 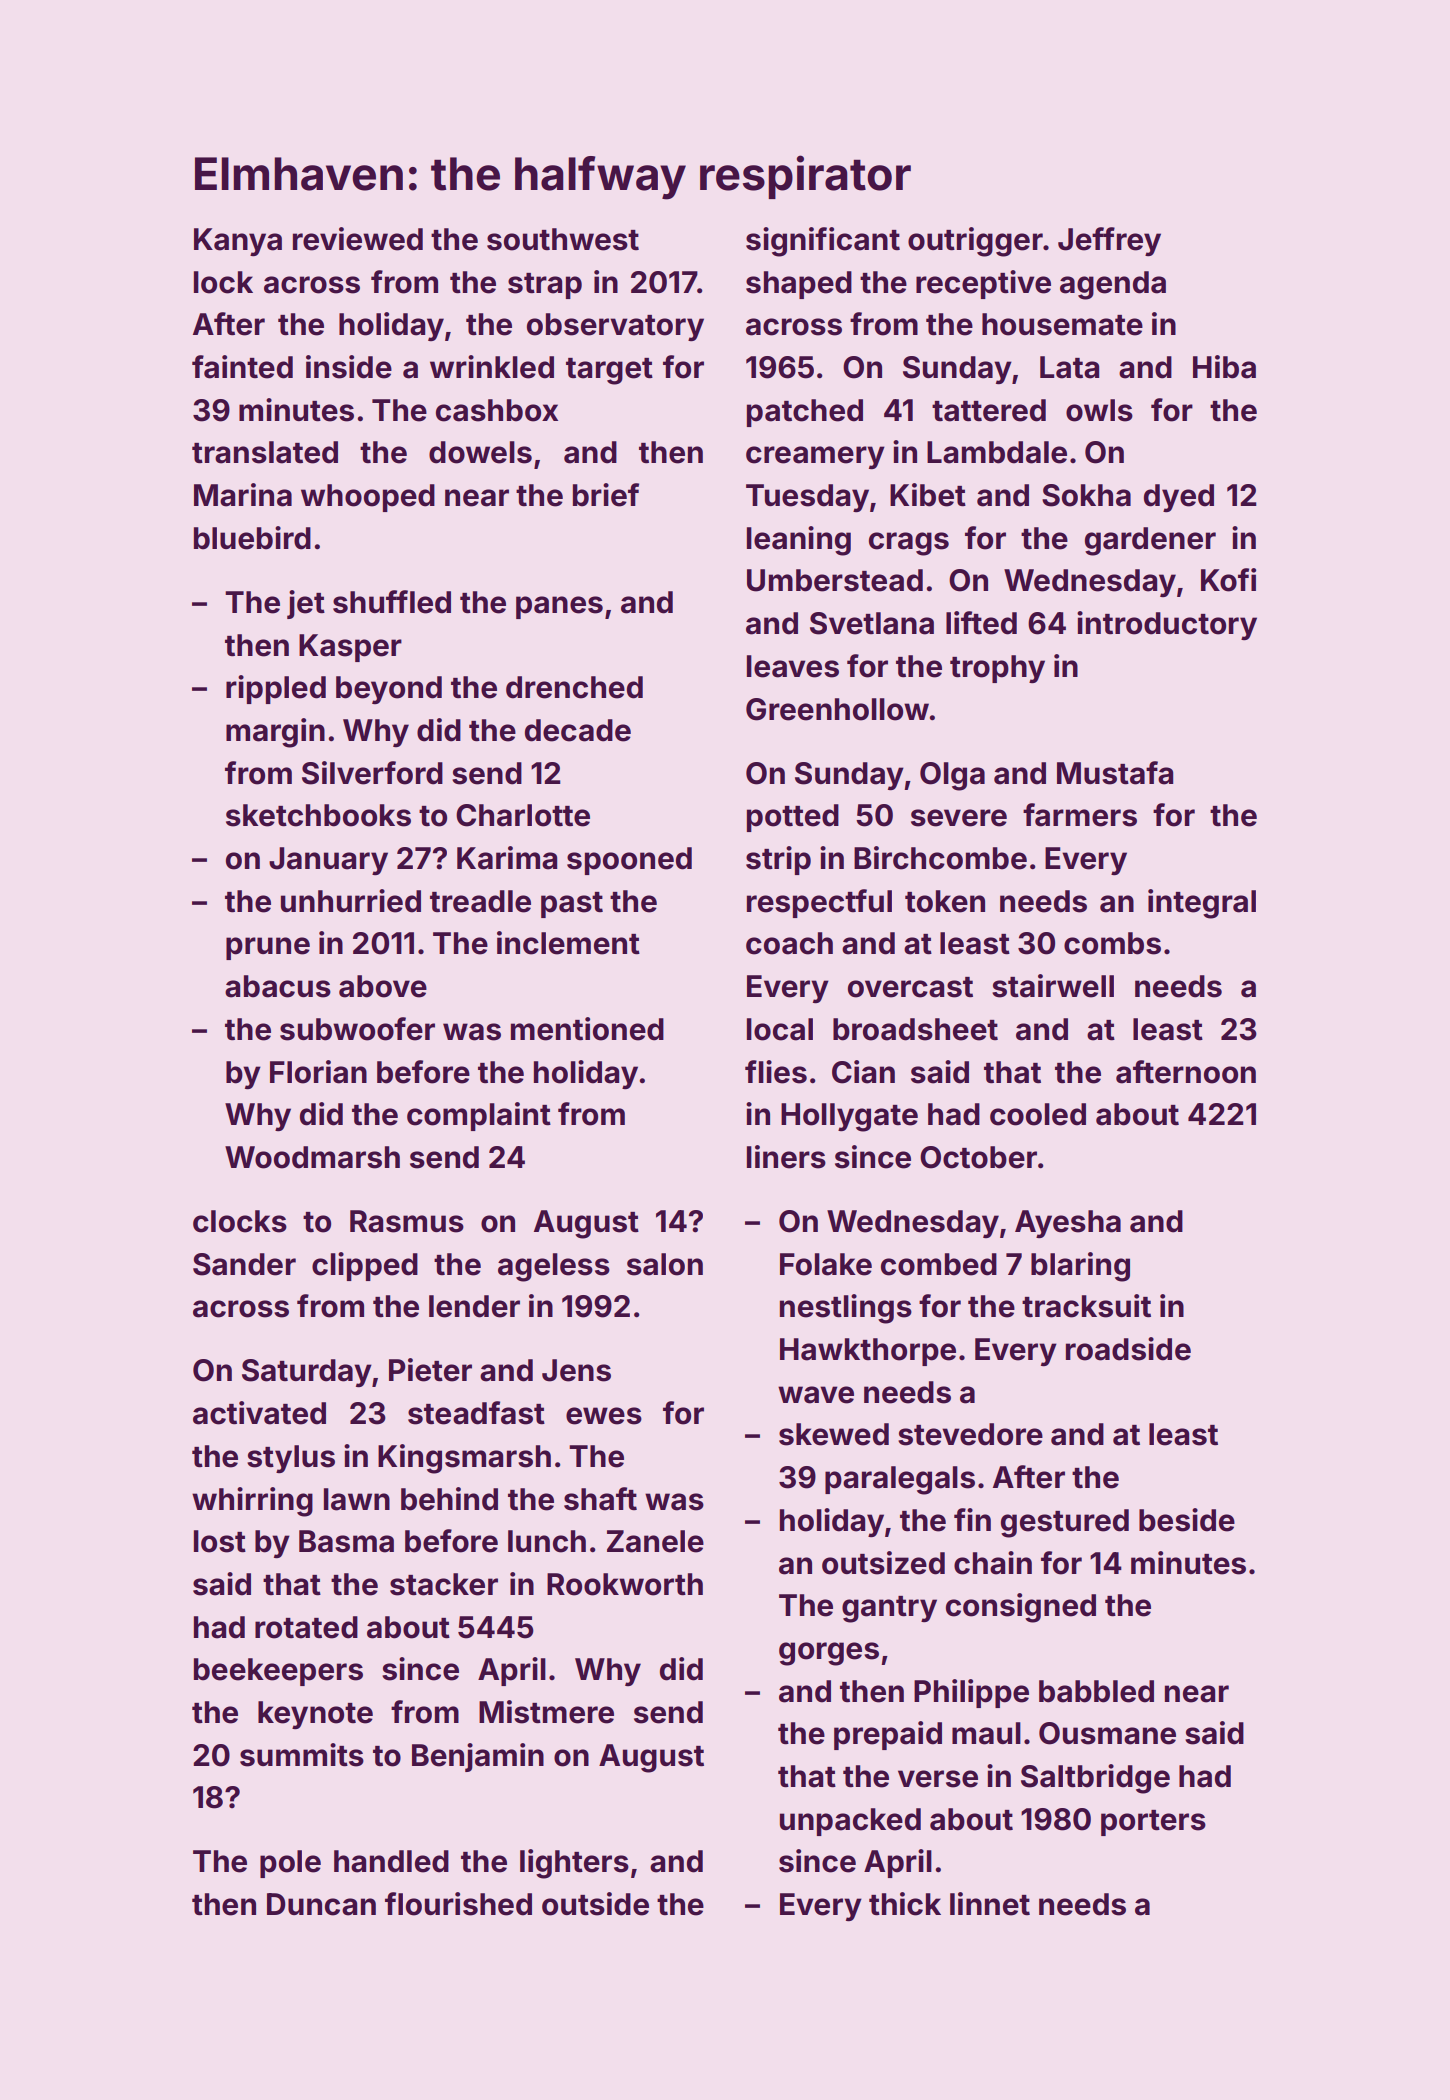 I want to click on brief, so click(x=606, y=495).
